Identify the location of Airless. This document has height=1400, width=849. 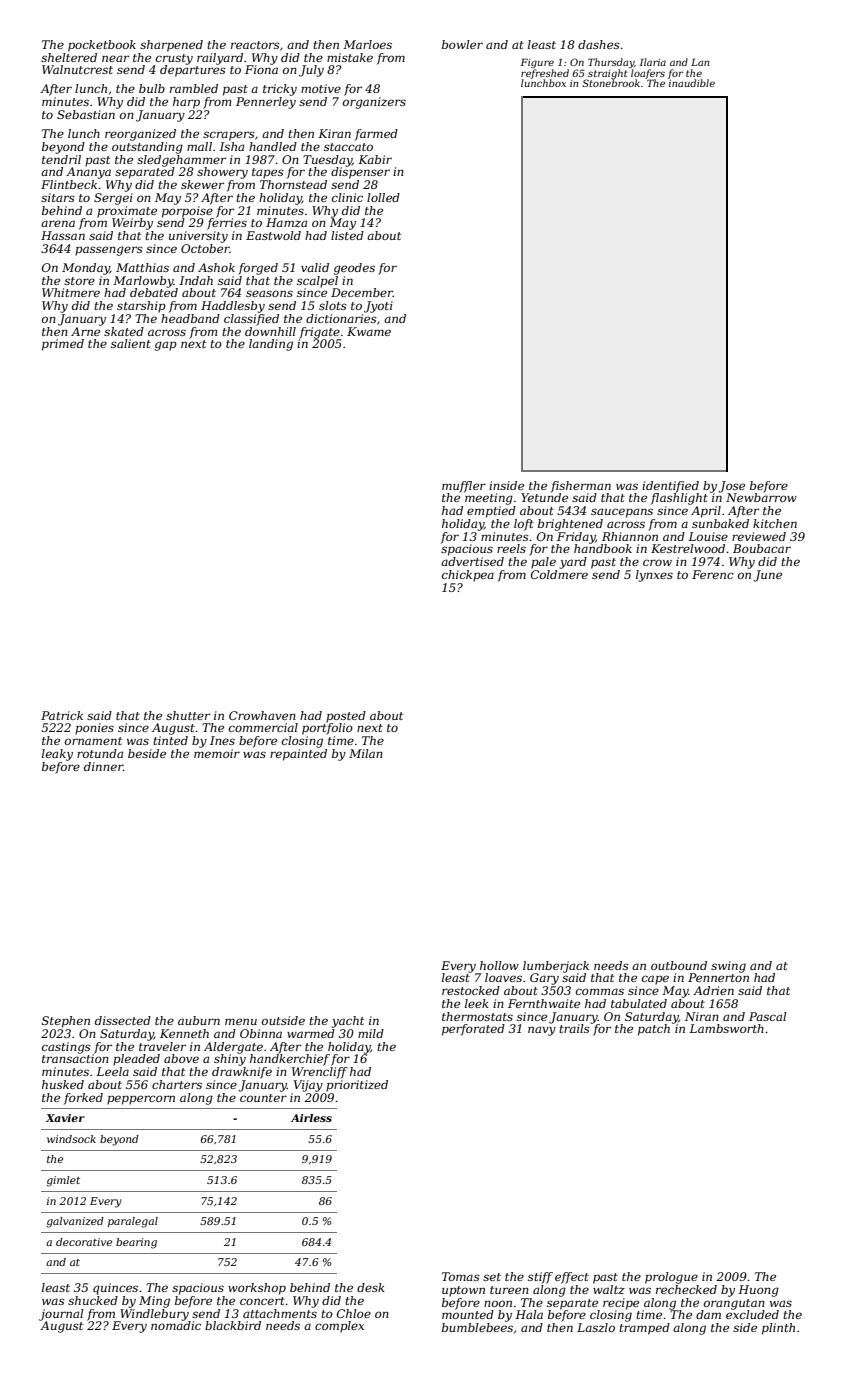
(311, 1118).
